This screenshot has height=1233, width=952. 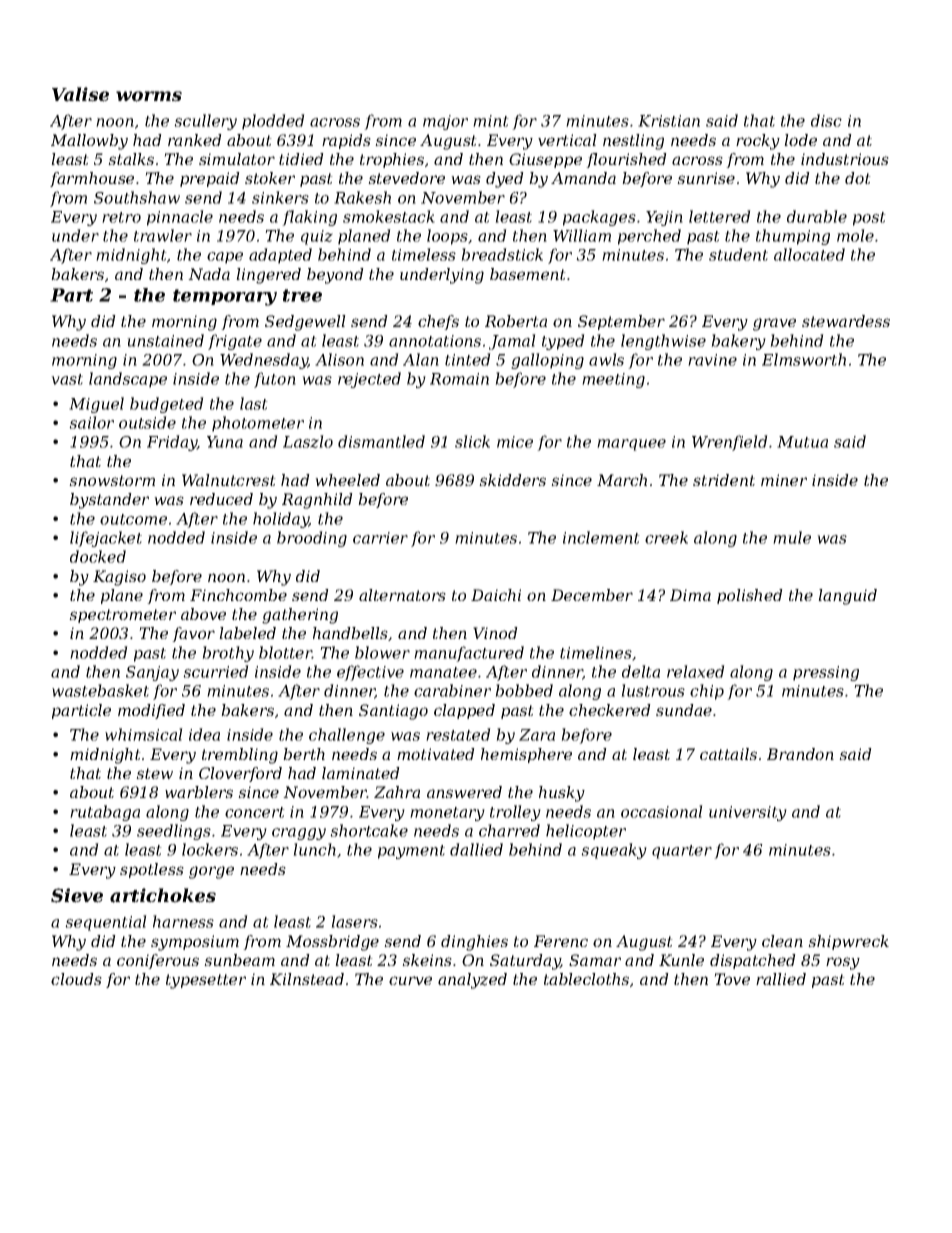 I want to click on clouds, so click(x=76, y=979).
